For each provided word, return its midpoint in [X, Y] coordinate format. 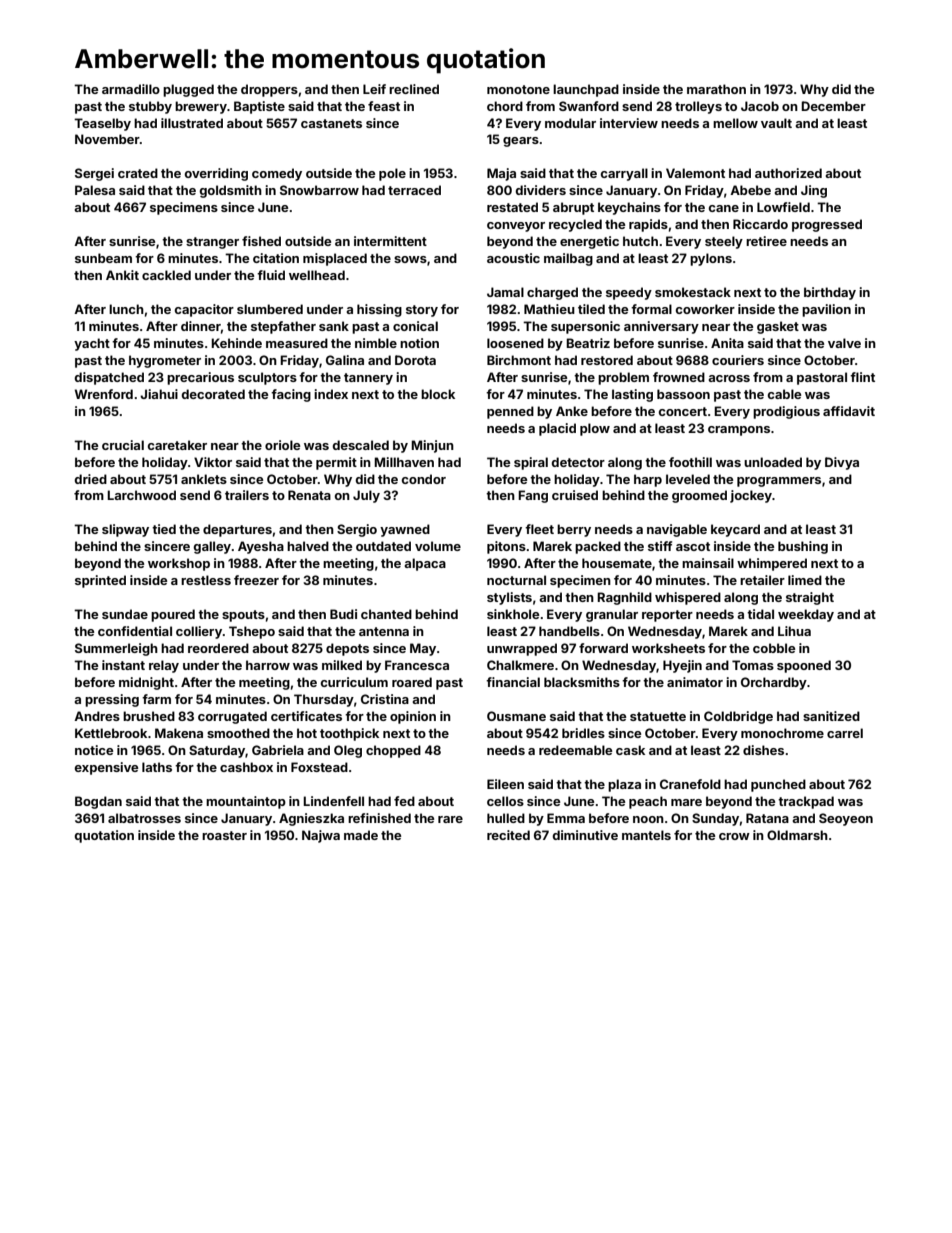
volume [438, 546]
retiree [766, 241]
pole [392, 174]
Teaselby [102, 124]
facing [291, 395]
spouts [243, 616]
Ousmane [516, 716]
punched [778, 785]
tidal [760, 614]
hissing [379, 310]
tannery [368, 379]
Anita [727, 343]
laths [157, 767]
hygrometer [165, 361]
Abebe [750, 190]
